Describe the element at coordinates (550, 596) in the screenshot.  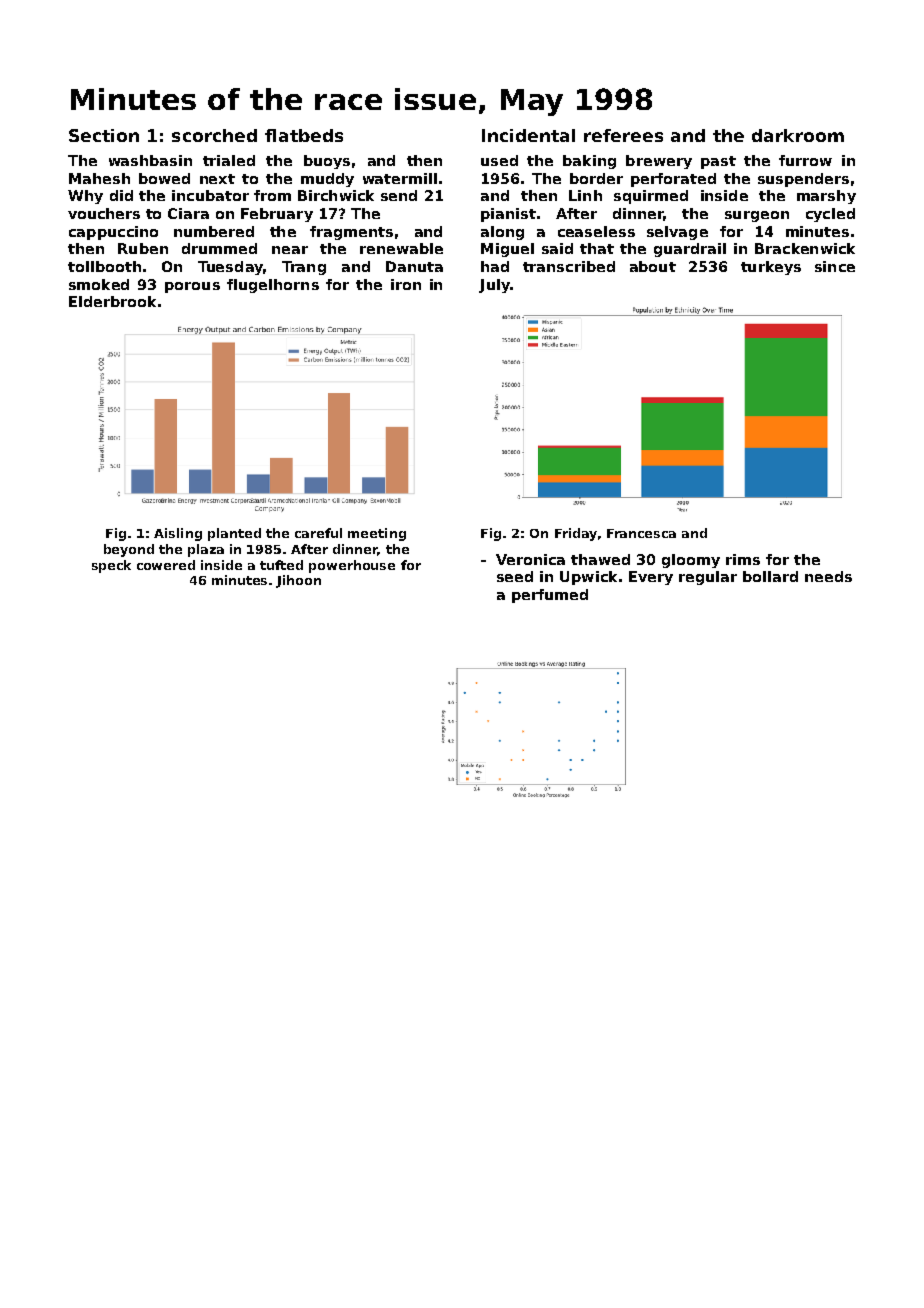
I see `perfumed` at that location.
